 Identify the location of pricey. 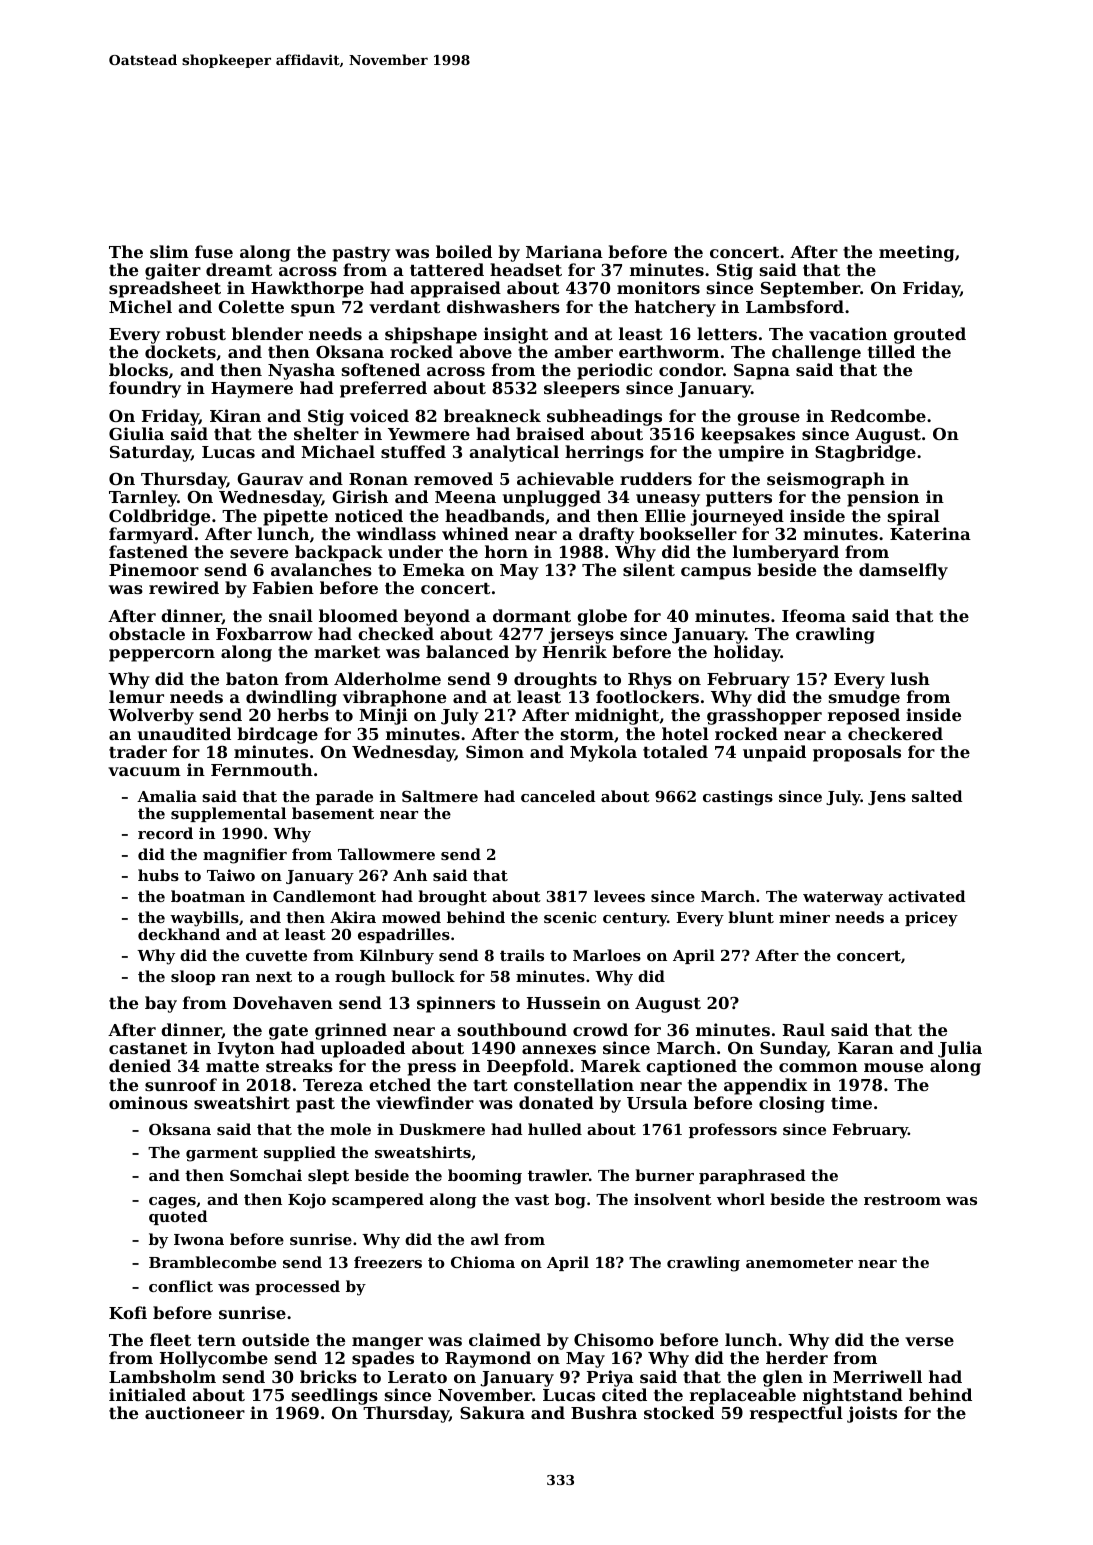
(931, 919).
